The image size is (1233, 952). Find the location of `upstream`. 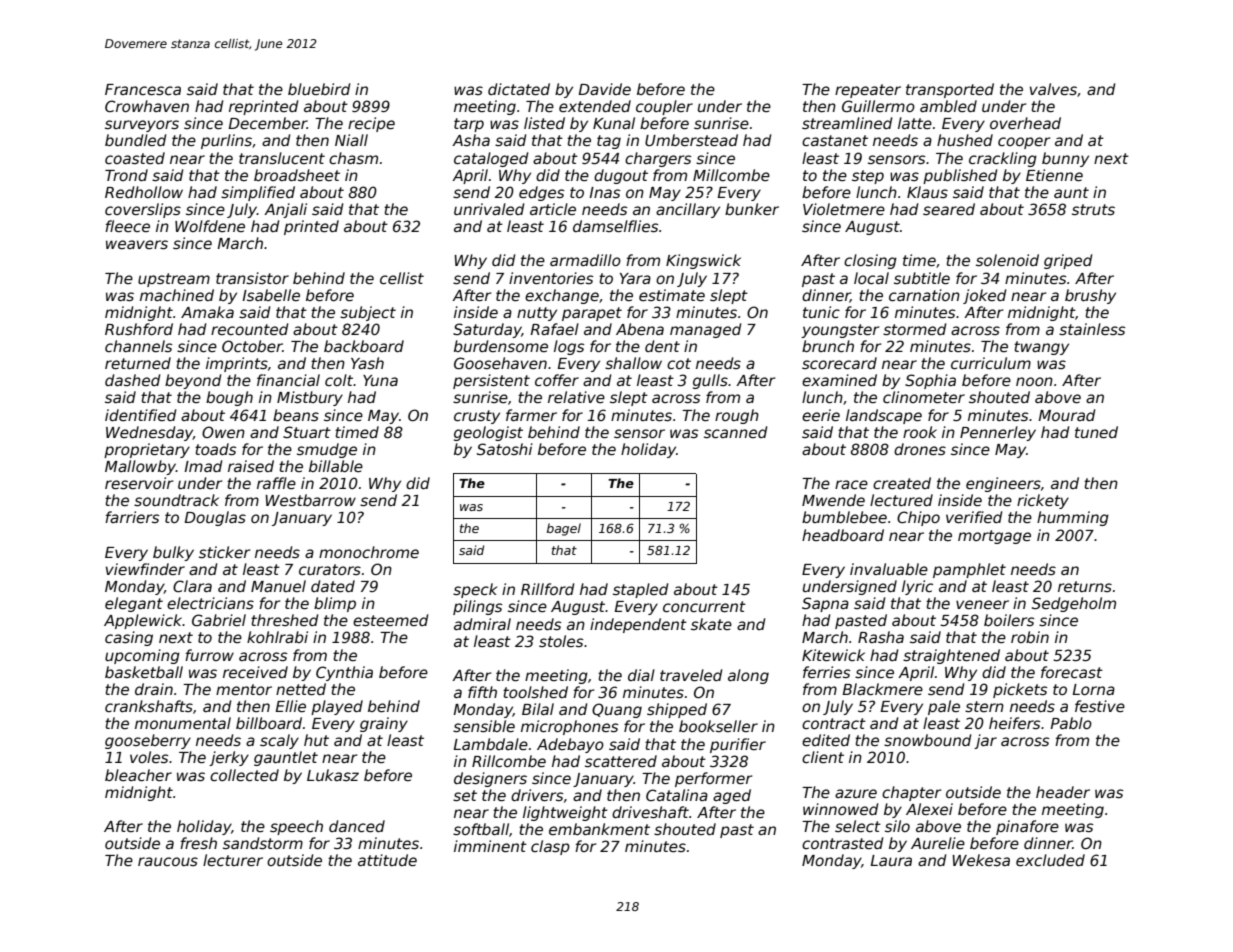

upstream is located at coordinates (174, 280).
